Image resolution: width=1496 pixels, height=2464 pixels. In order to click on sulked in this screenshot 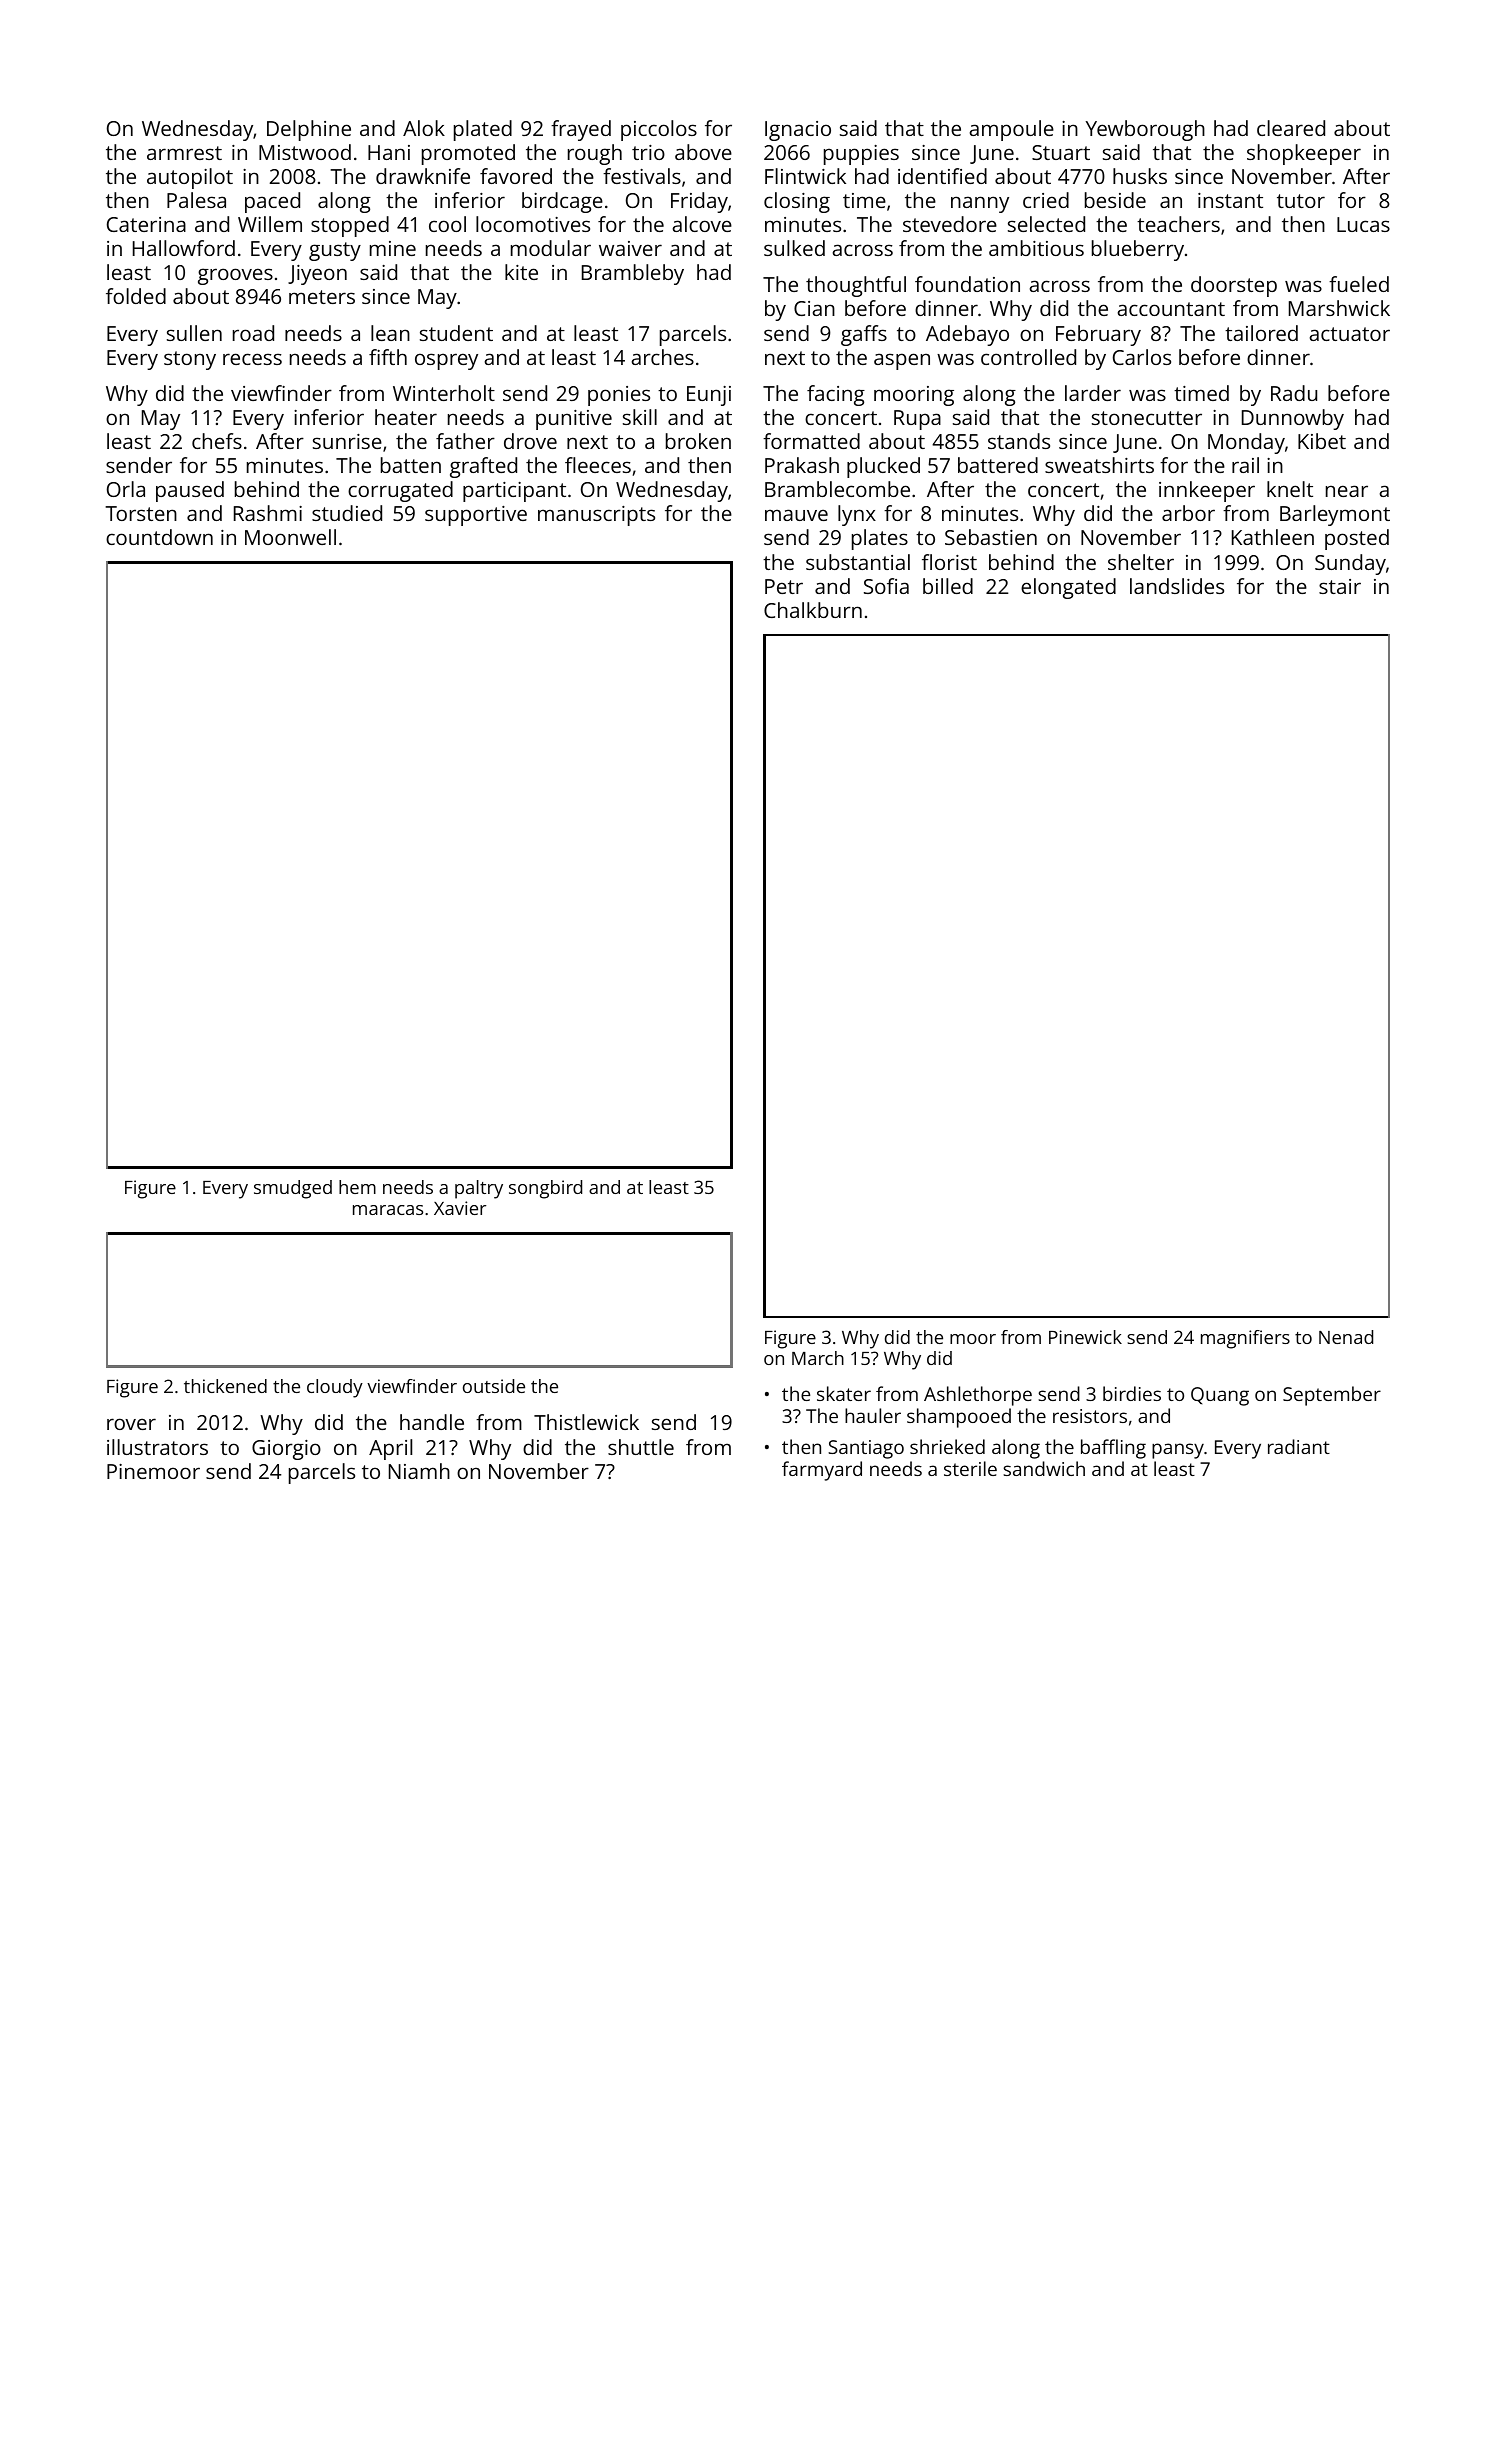, I will do `click(794, 248)`.
